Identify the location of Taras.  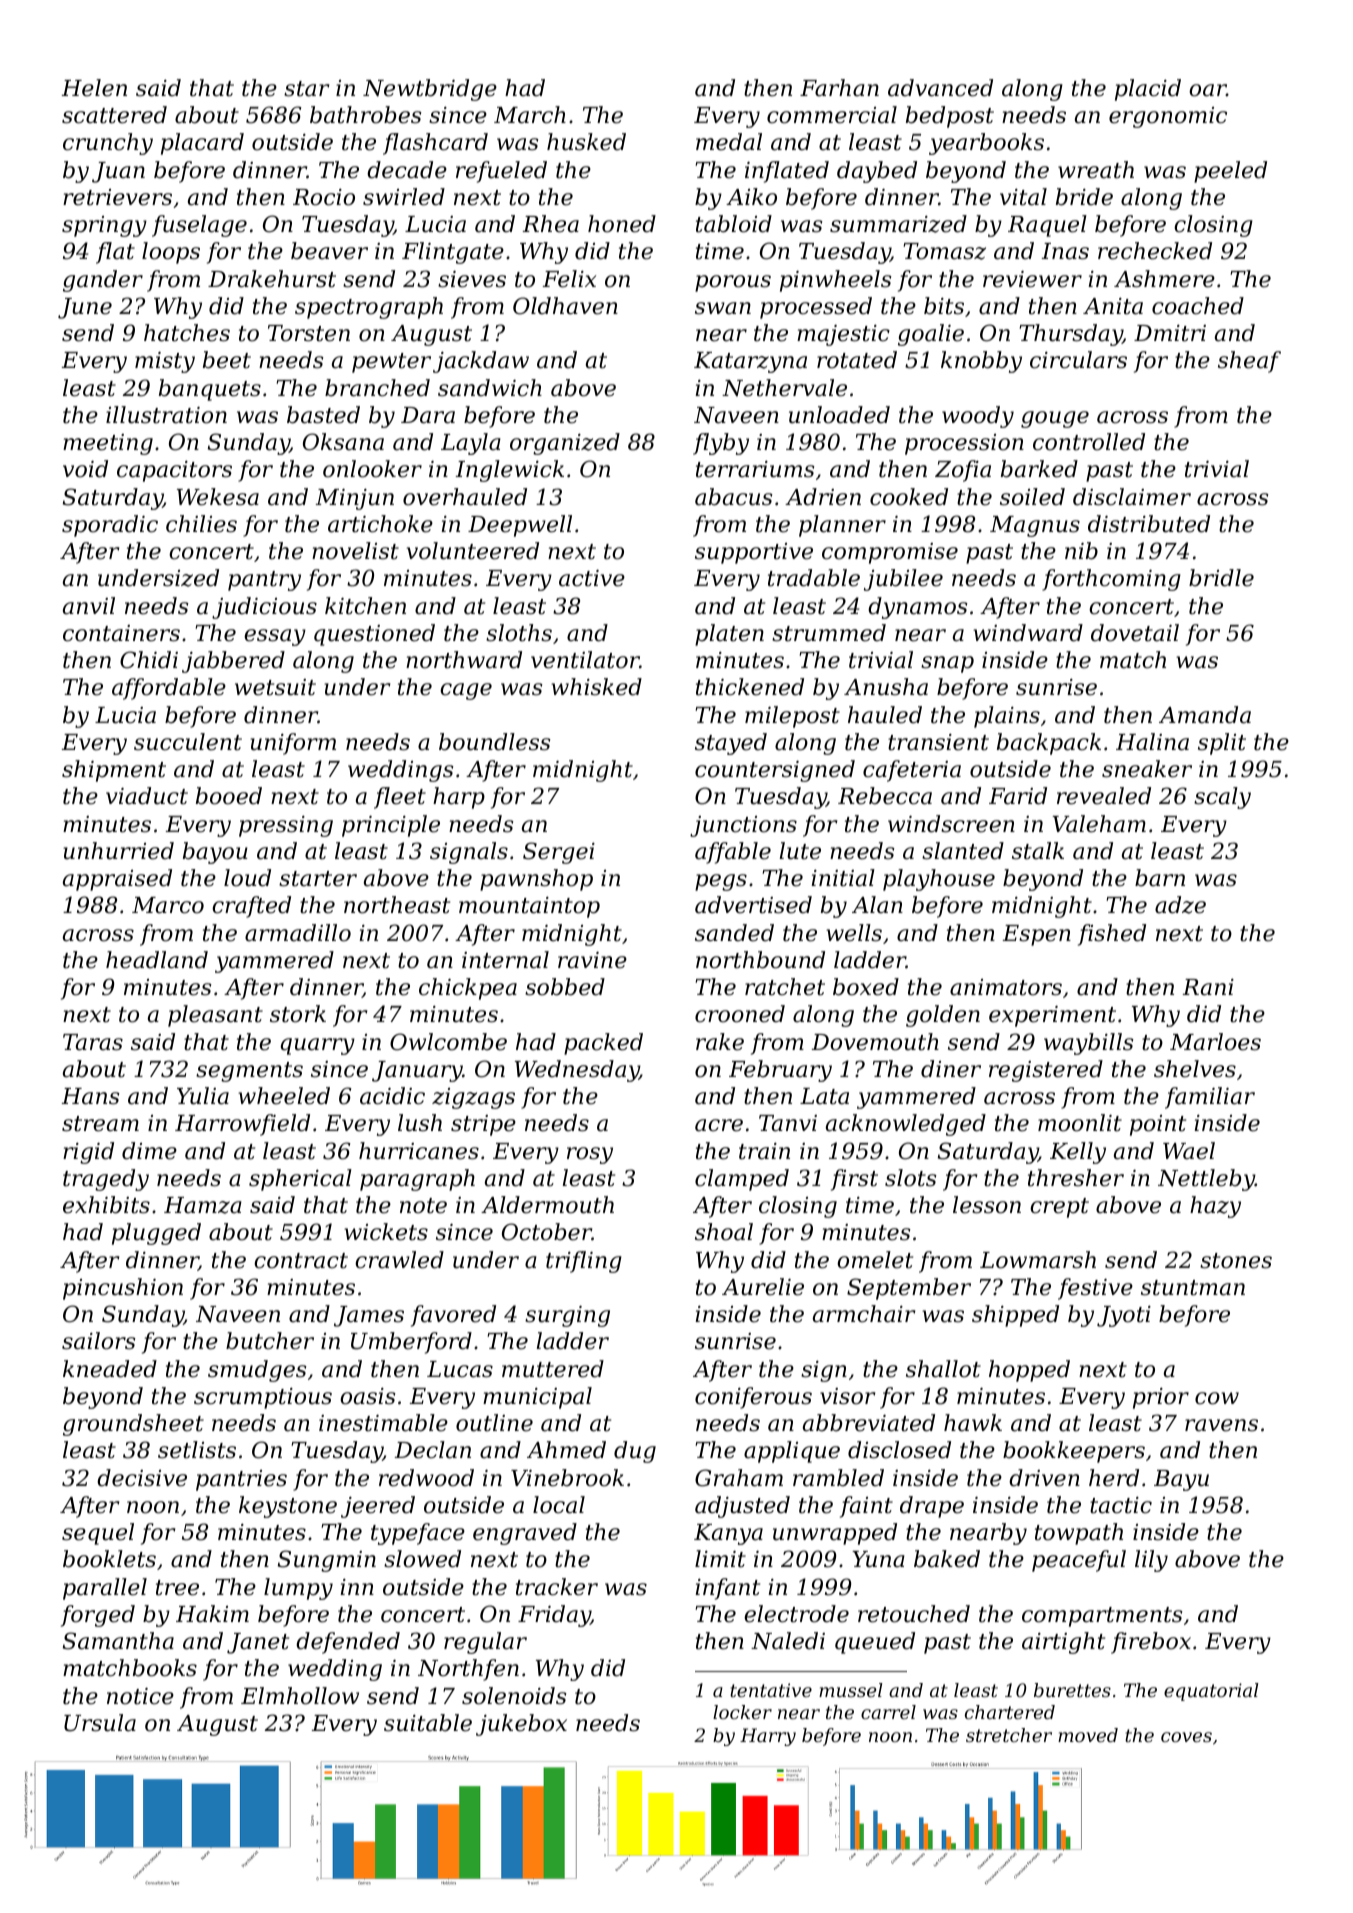
(93, 1042).
